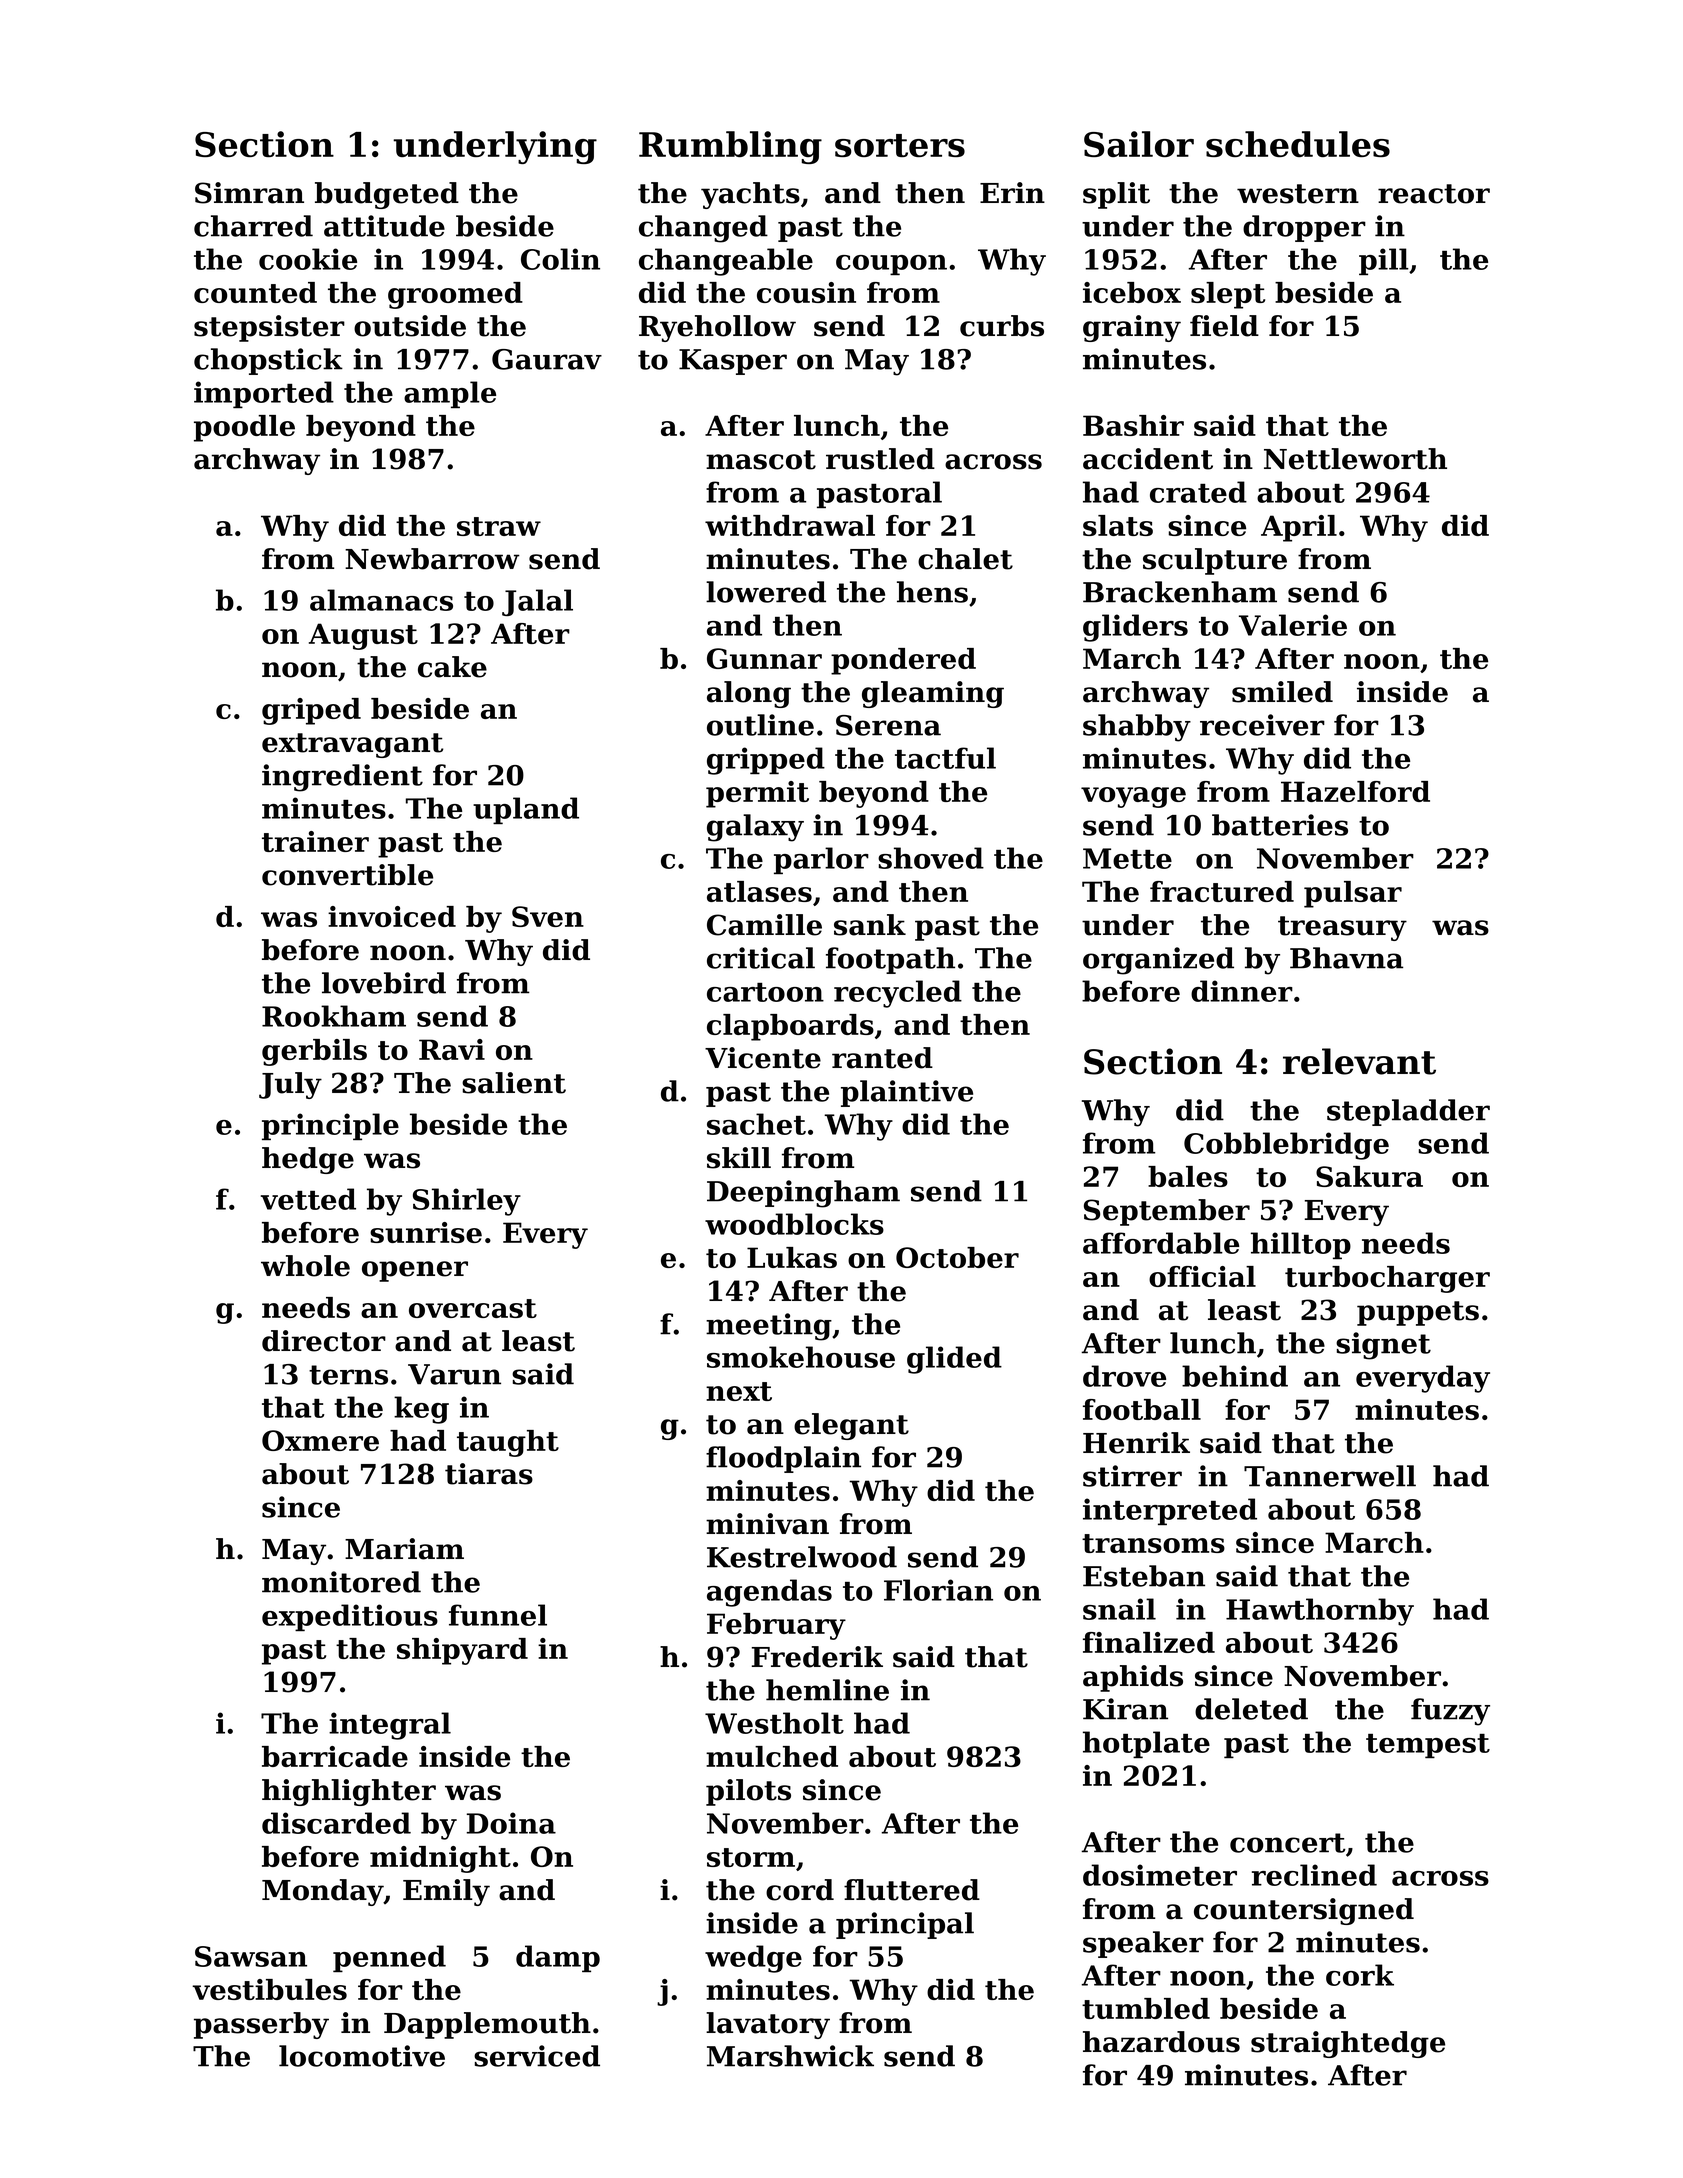 Image resolution: width=1683 pixels, height=2178 pixels. Describe the element at coordinates (384, 226) in the screenshot. I see `attitude` at that location.
